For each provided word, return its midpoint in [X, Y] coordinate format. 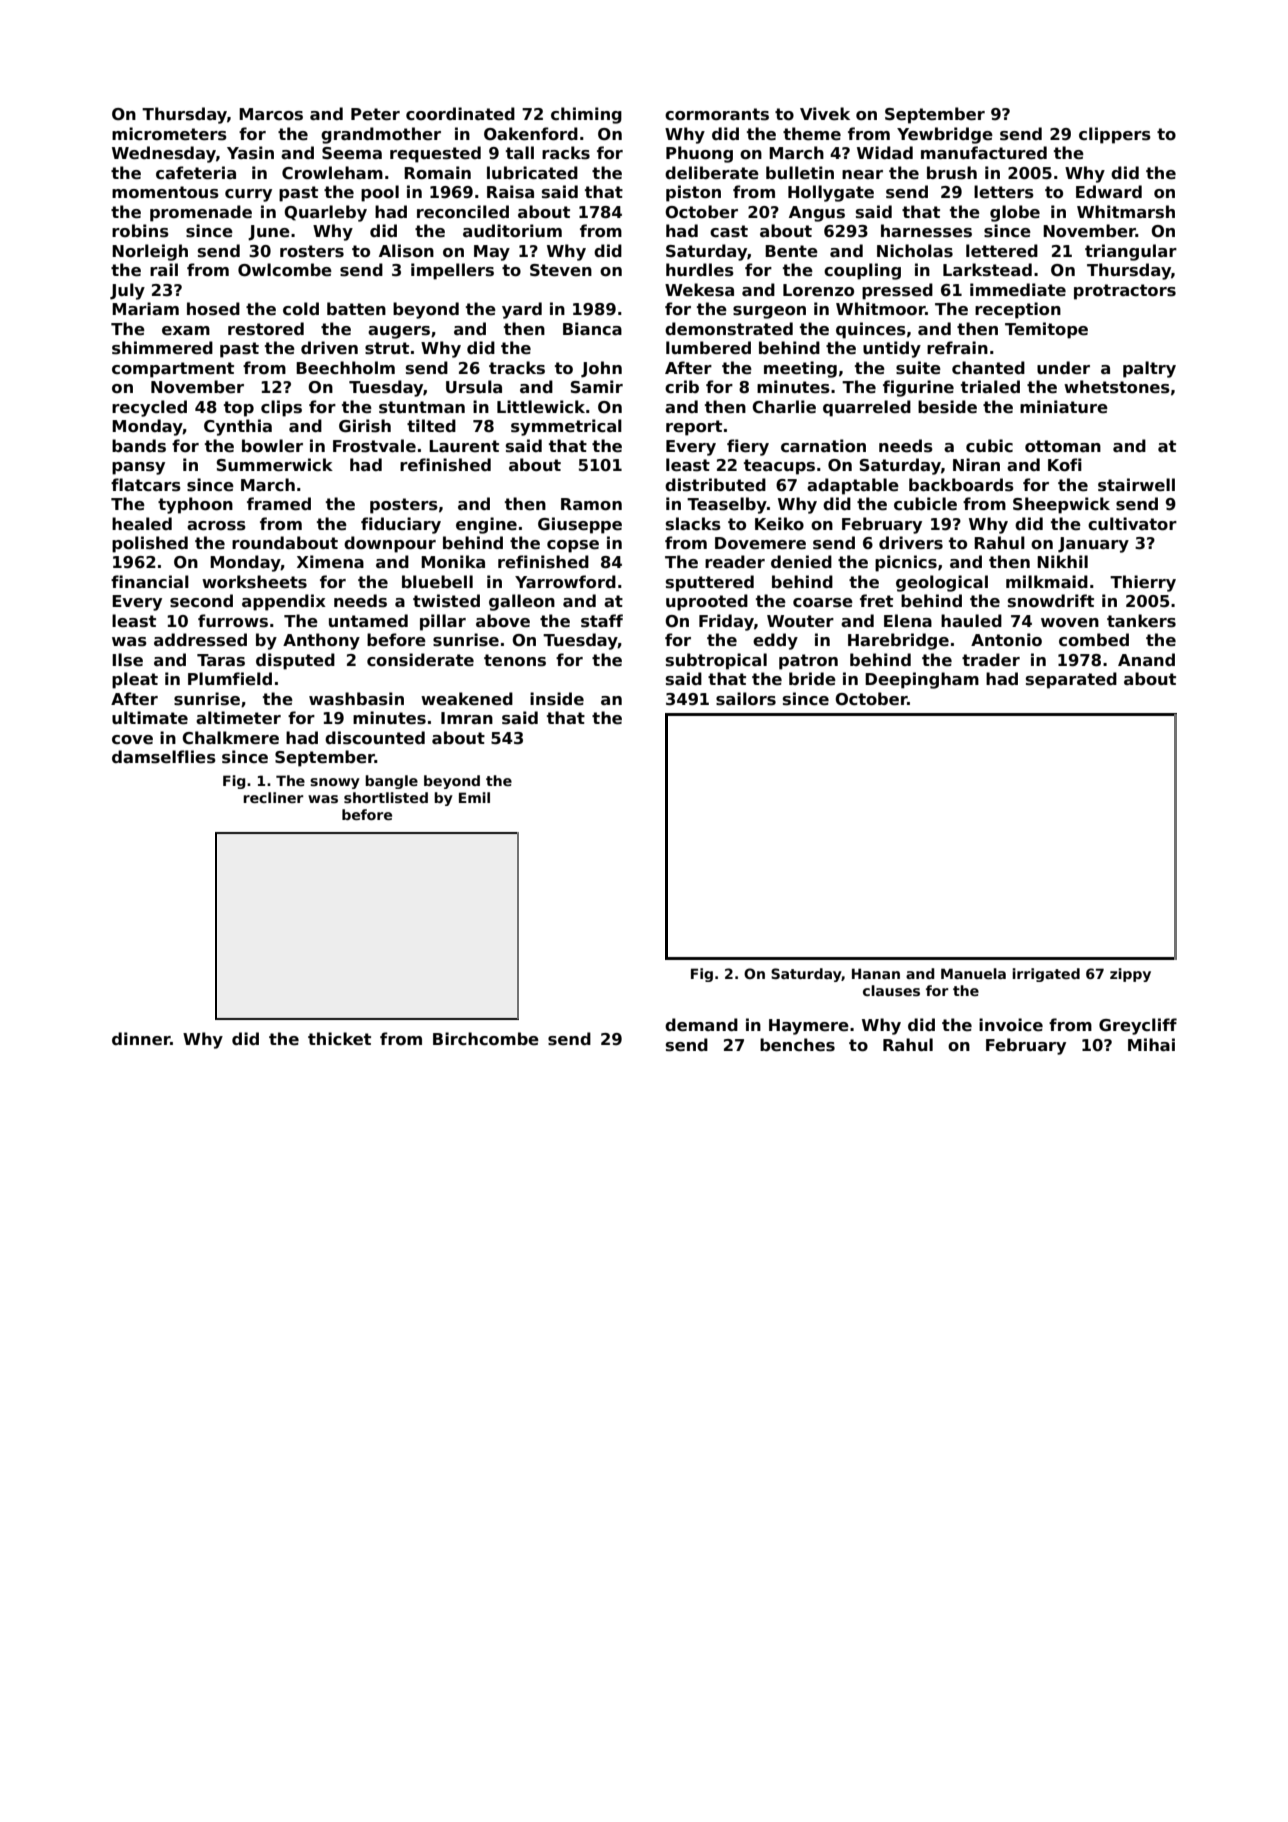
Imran [467, 718]
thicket [339, 1039]
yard [522, 310]
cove [132, 740]
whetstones [1117, 387]
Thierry [1143, 583]
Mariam [145, 309]
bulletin [800, 173]
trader [991, 660]
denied [801, 562]
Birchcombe [486, 1039]
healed [142, 524]
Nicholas [915, 251]
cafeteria [196, 173]
